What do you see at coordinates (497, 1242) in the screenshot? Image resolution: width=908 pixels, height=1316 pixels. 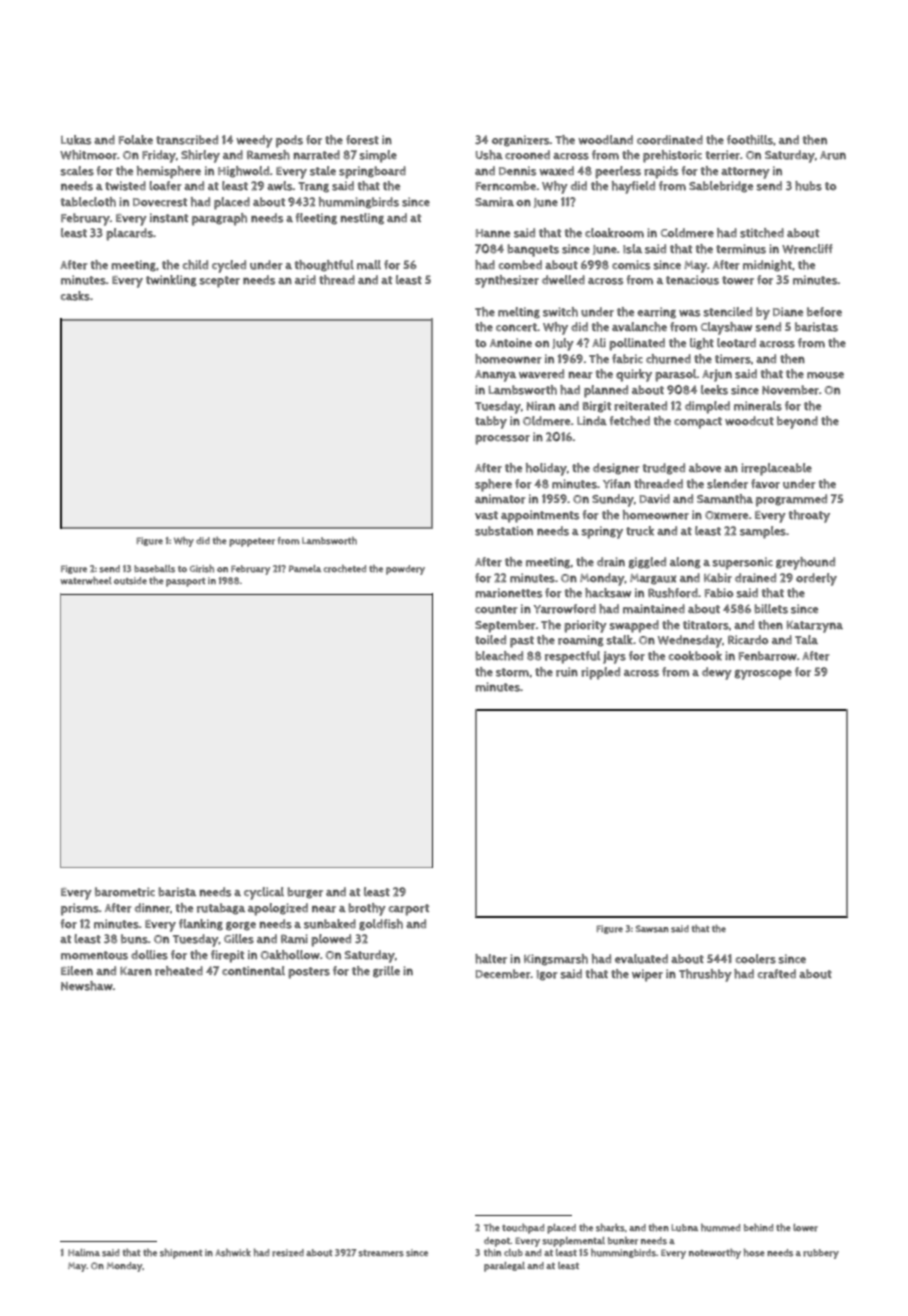 I see `depot` at bounding box center [497, 1242].
